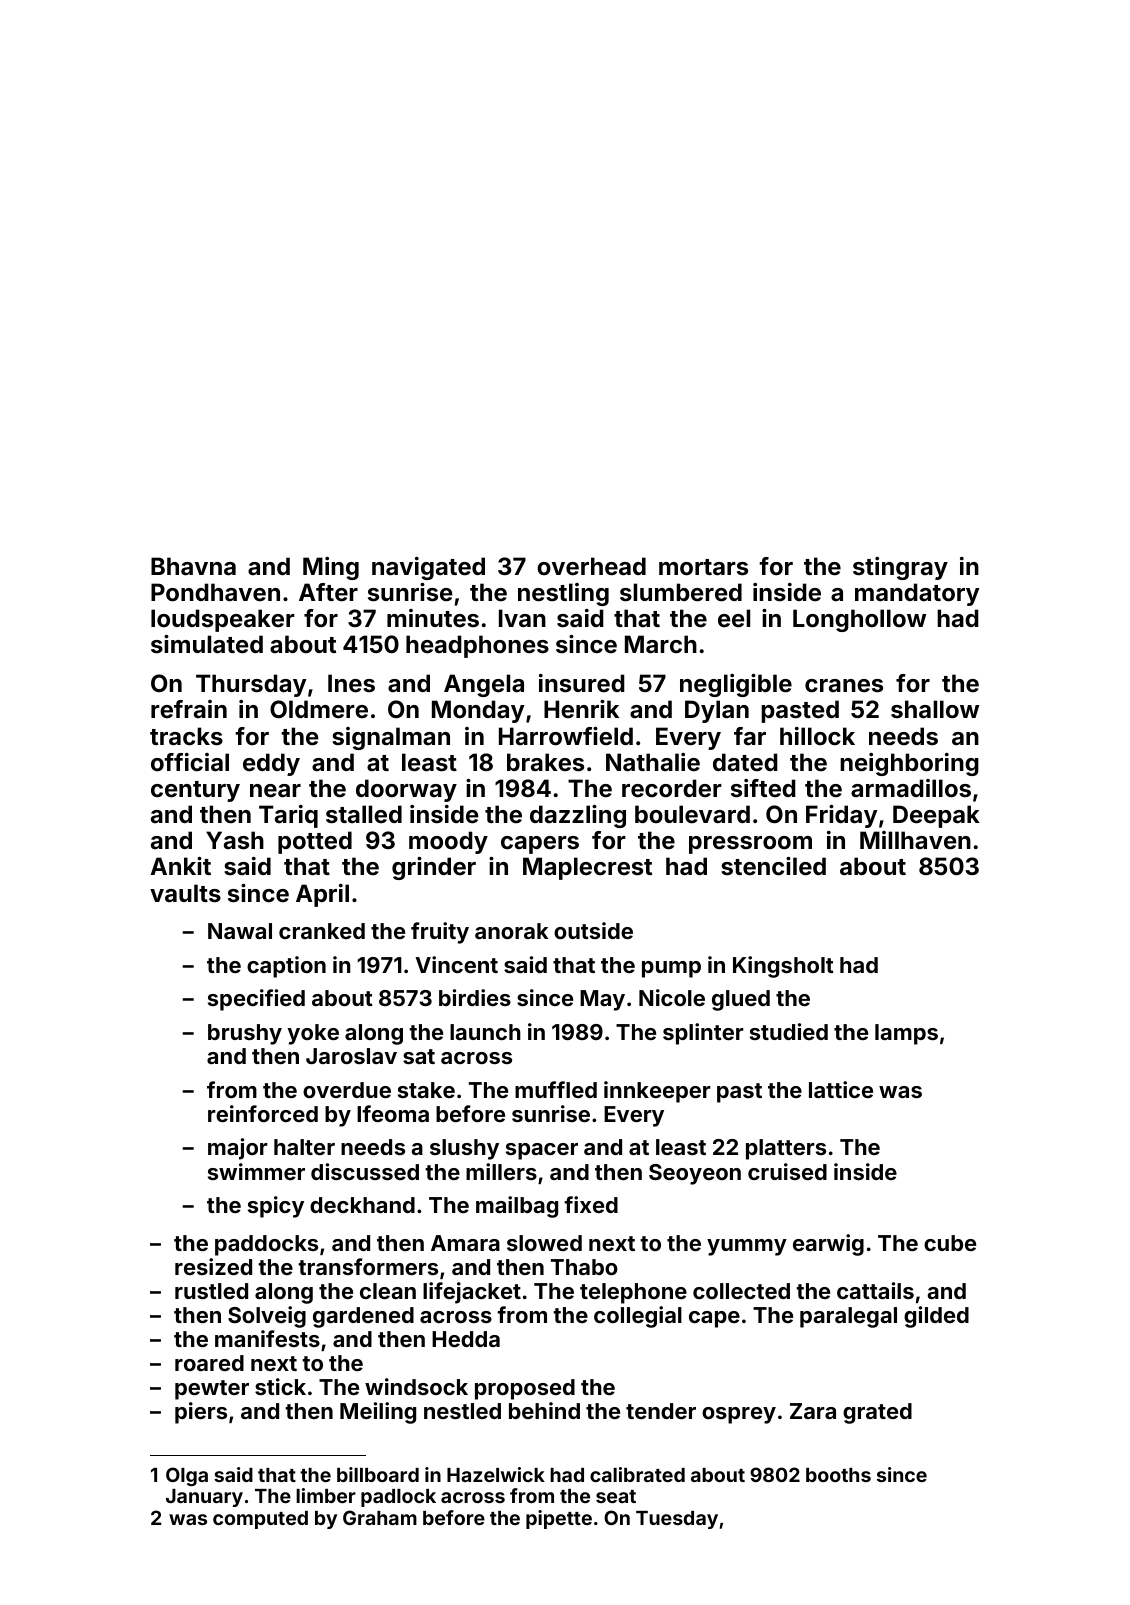 The width and height of the image is (1130, 1605). I want to click on Ming, so click(331, 568).
